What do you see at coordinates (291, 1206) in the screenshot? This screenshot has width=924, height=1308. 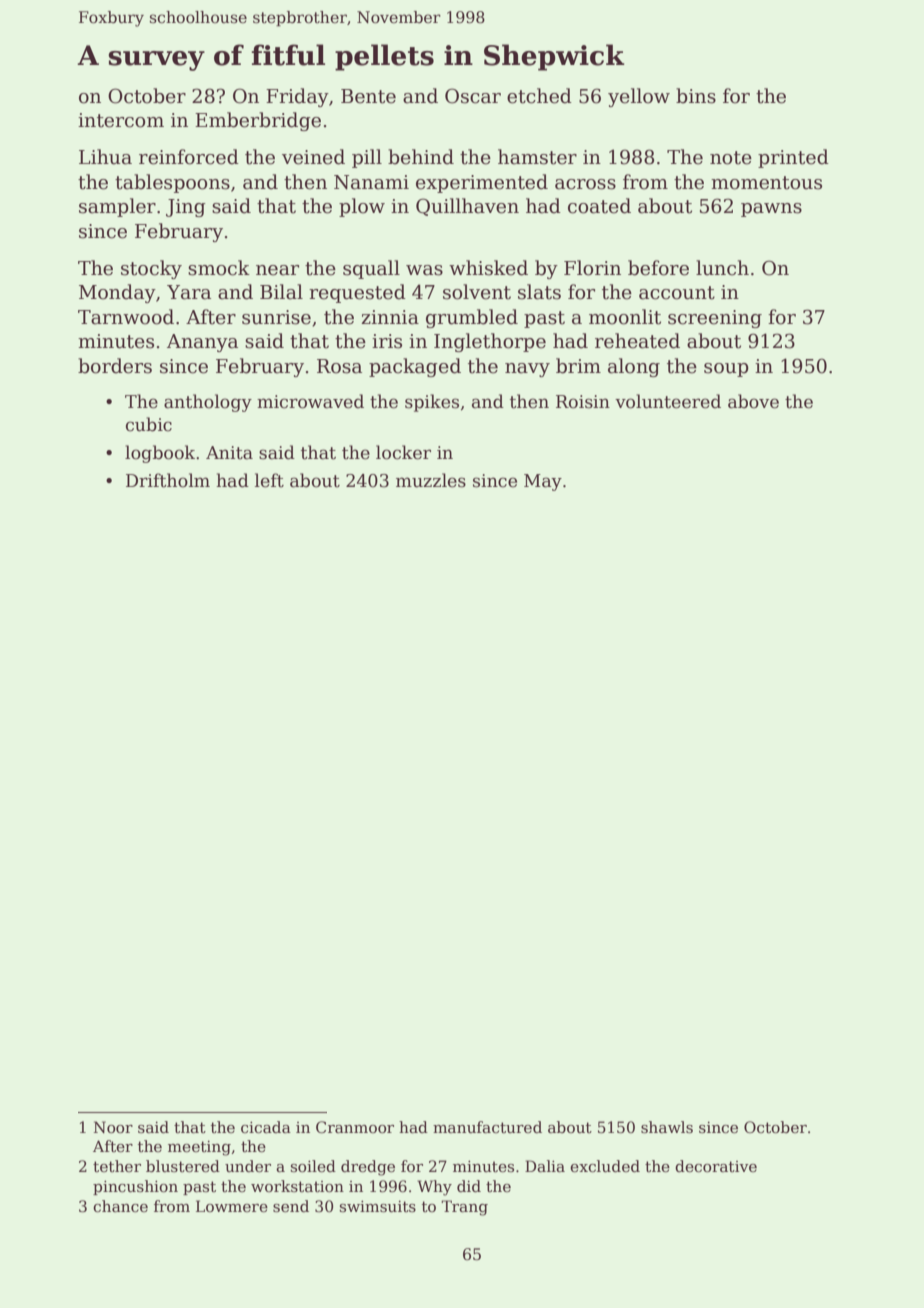 I see `send` at bounding box center [291, 1206].
